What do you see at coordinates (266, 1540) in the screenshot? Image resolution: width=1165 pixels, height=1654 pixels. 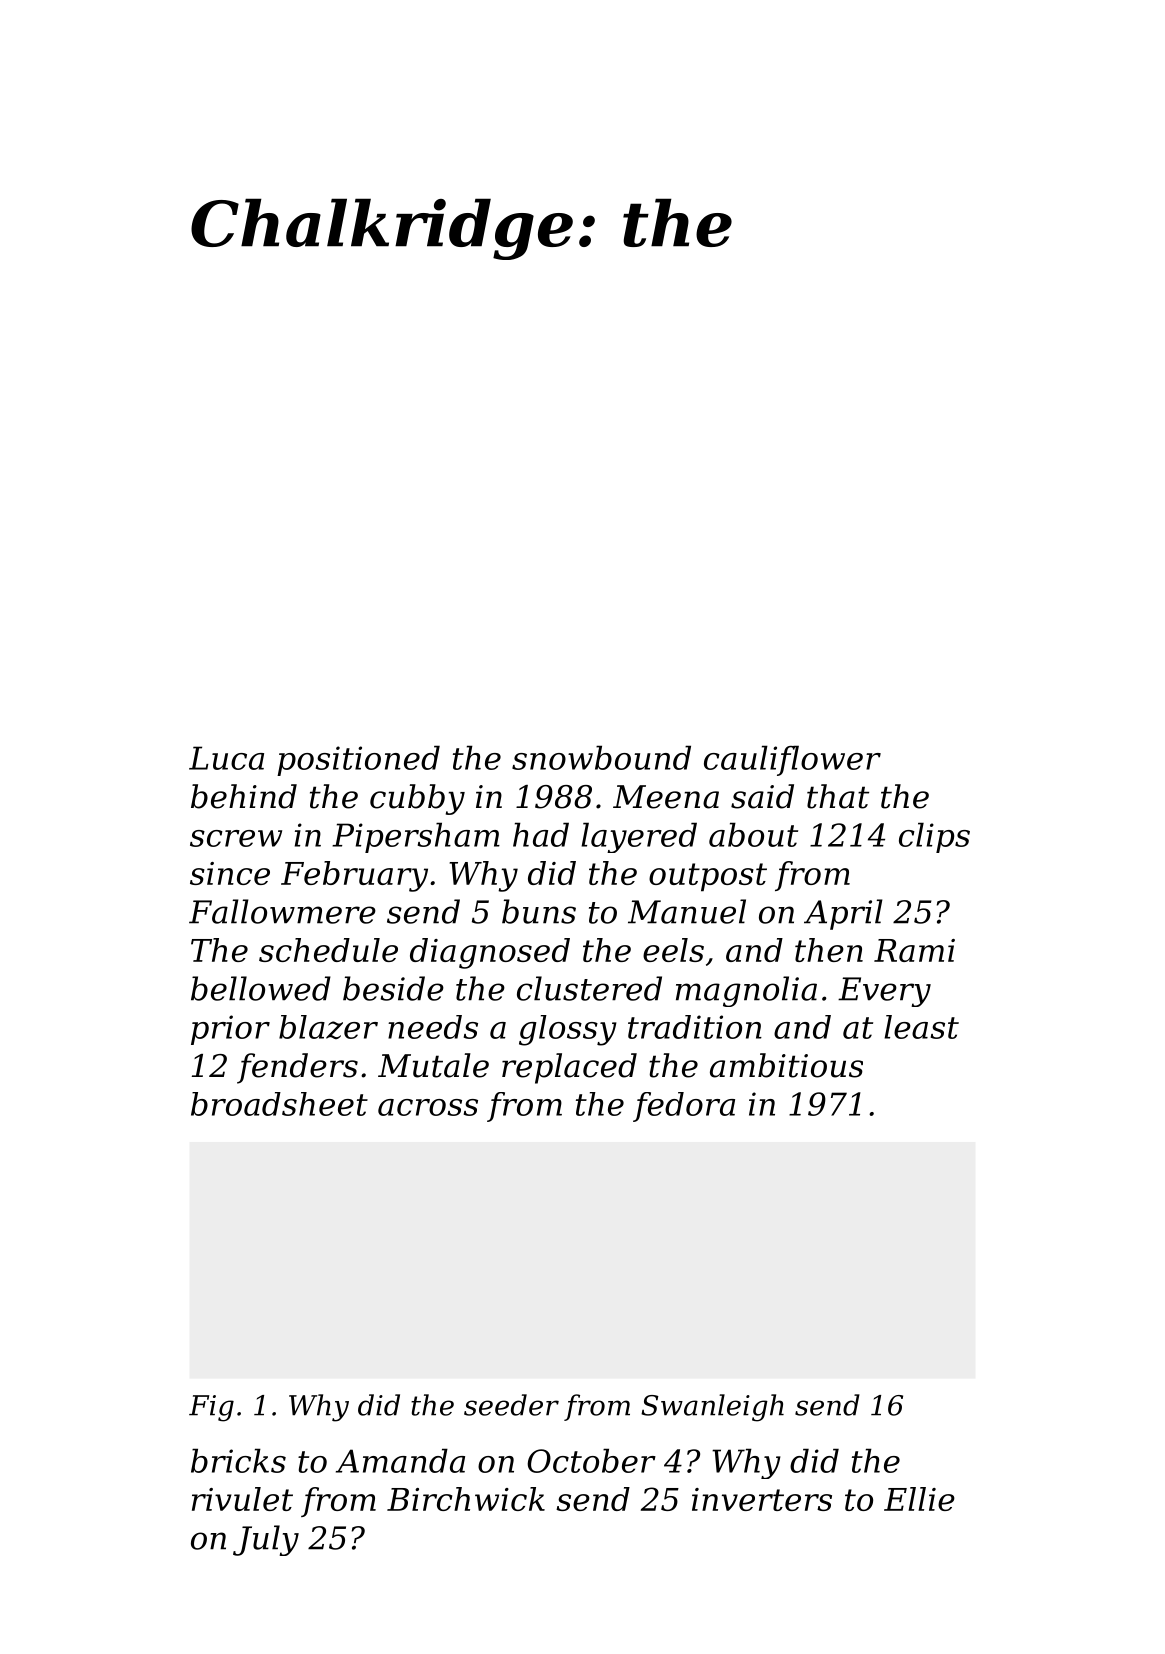 I see `July` at bounding box center [266, 1540].
